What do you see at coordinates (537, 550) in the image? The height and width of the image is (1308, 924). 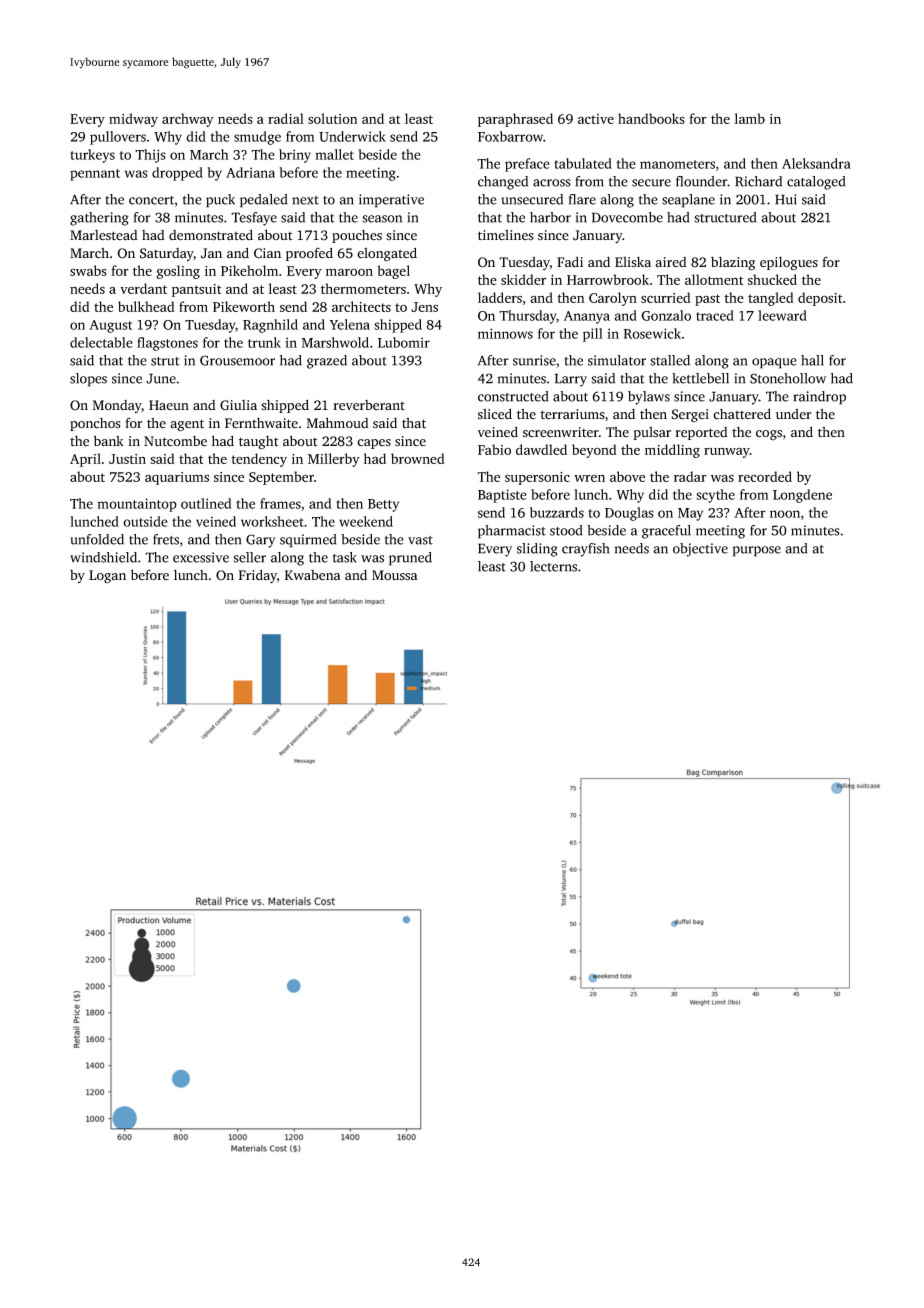 I see `sliding` at bounding box center [537, 550].
